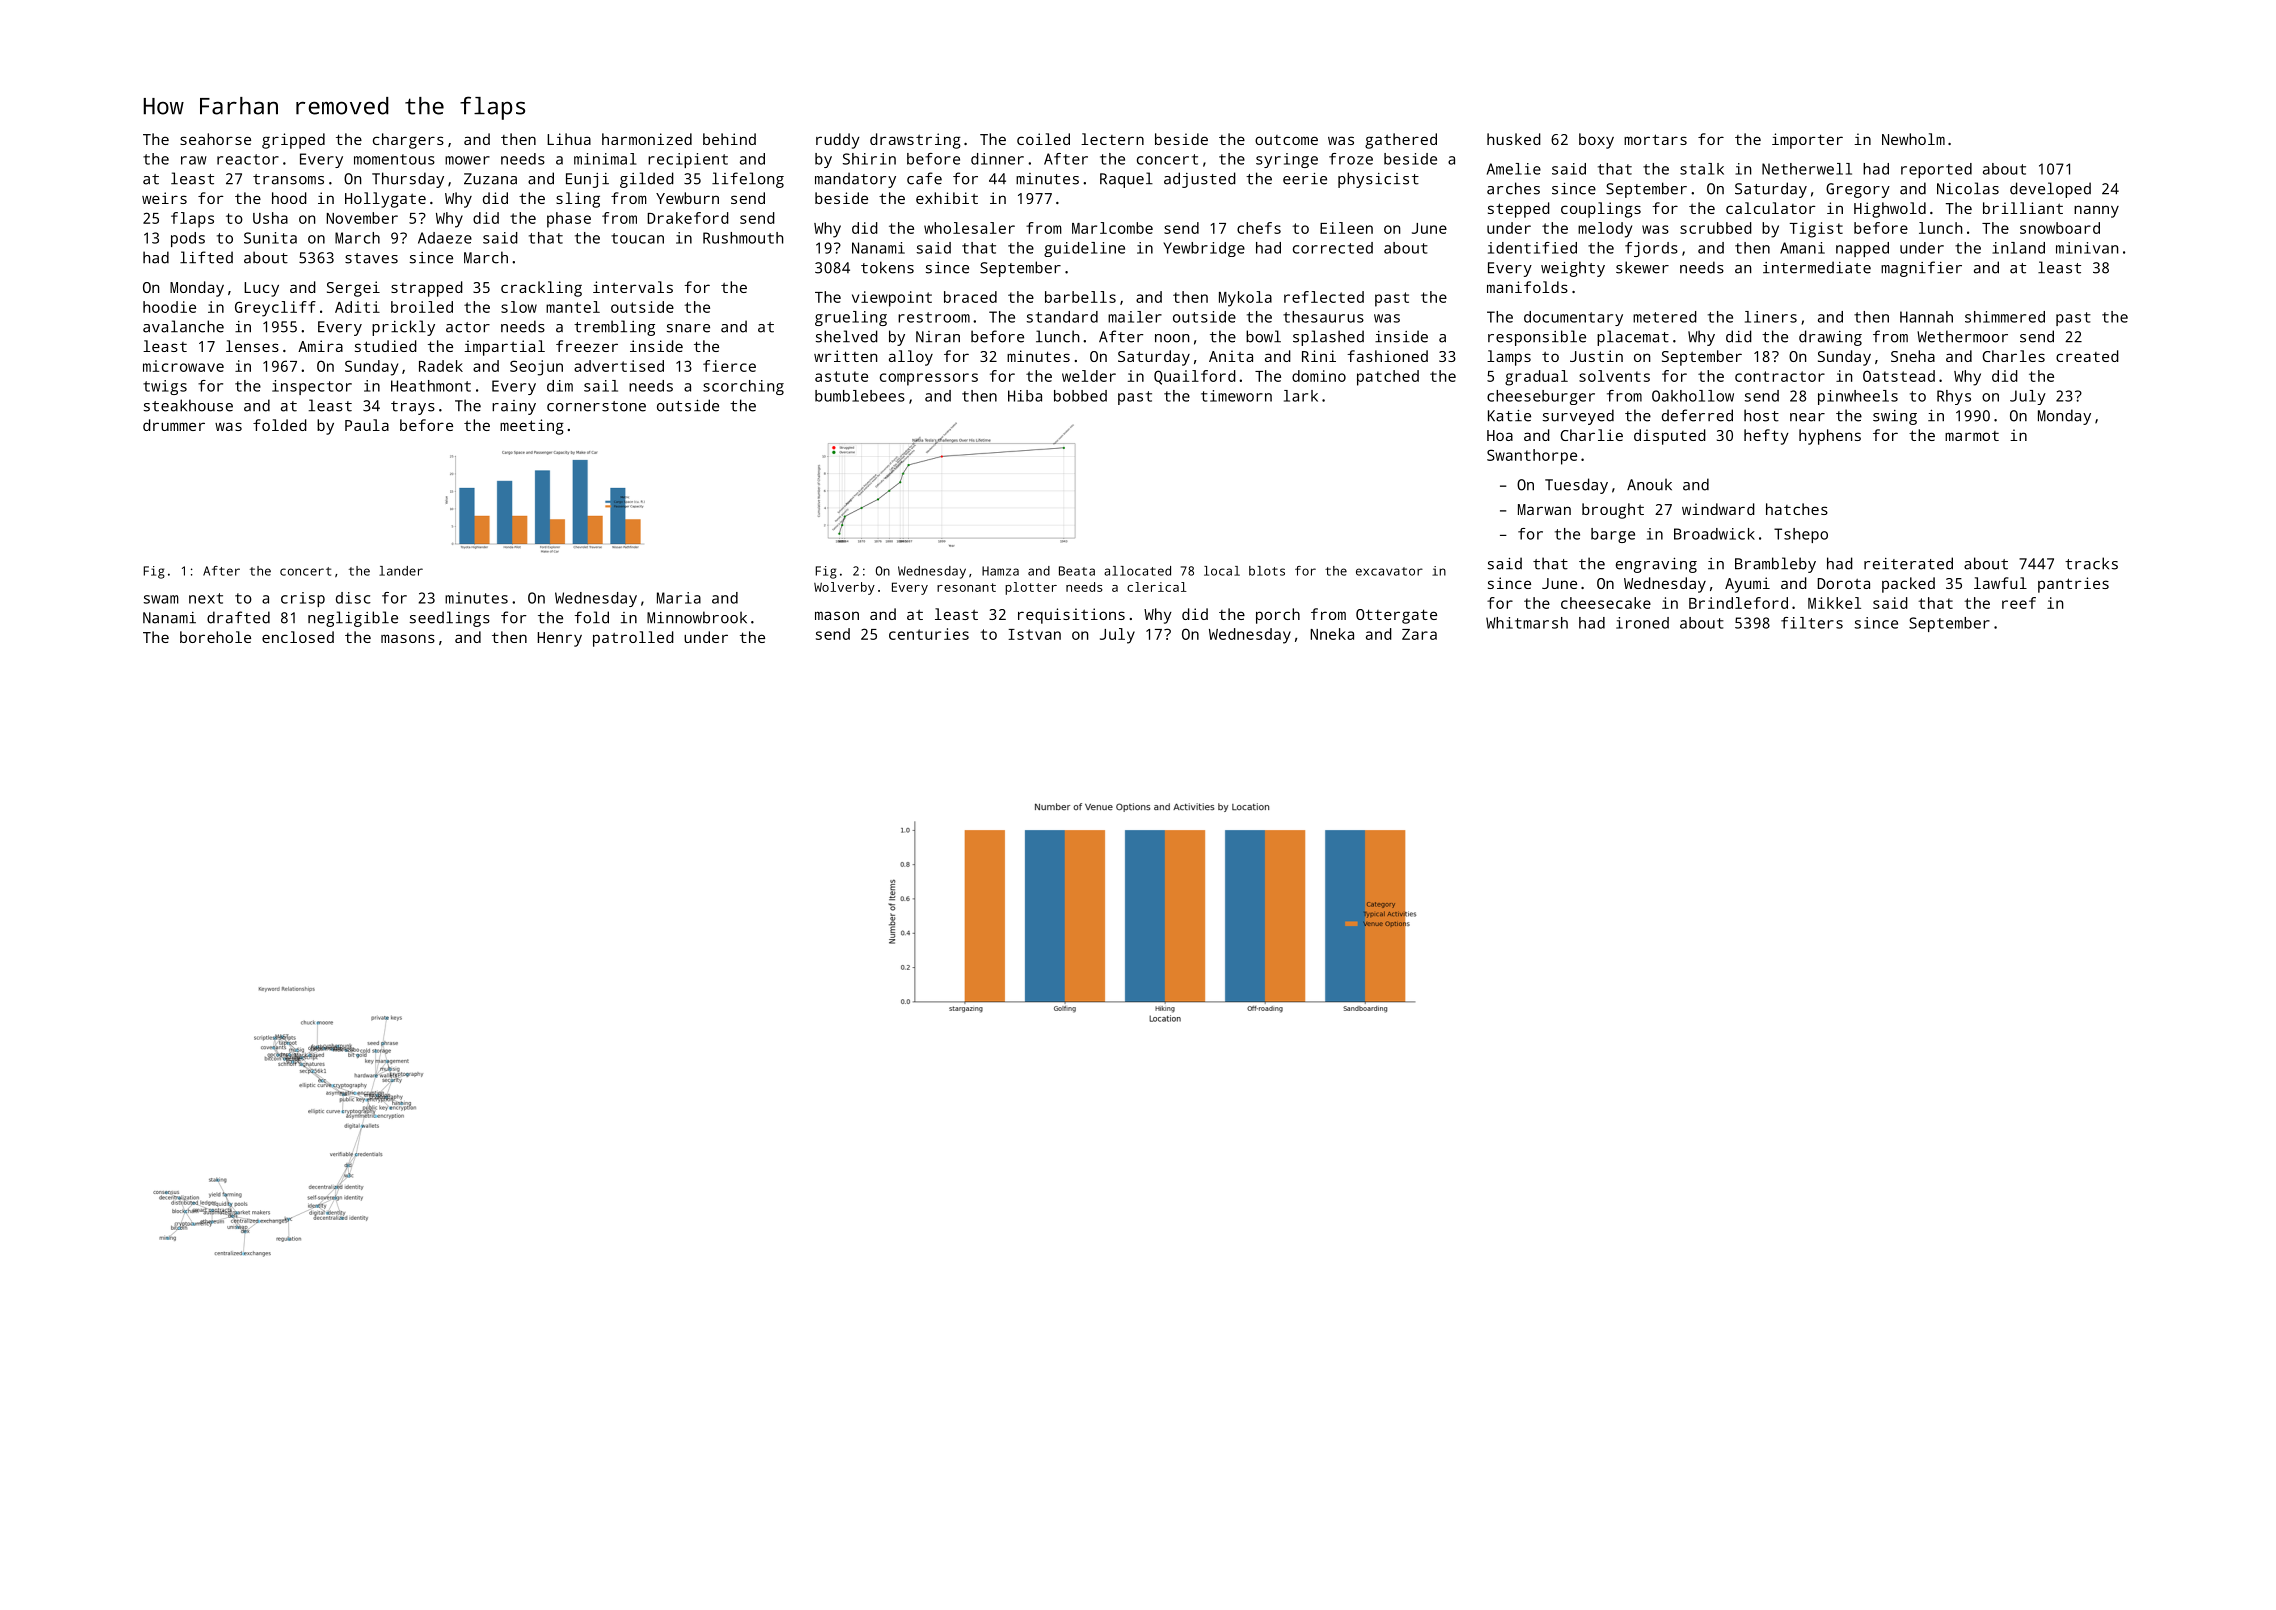 The width and height of the document is (2276, 1610). What do you see at coordinates (532, 427) in the document?
I see `meeting` at bounding box center [532, 427].
